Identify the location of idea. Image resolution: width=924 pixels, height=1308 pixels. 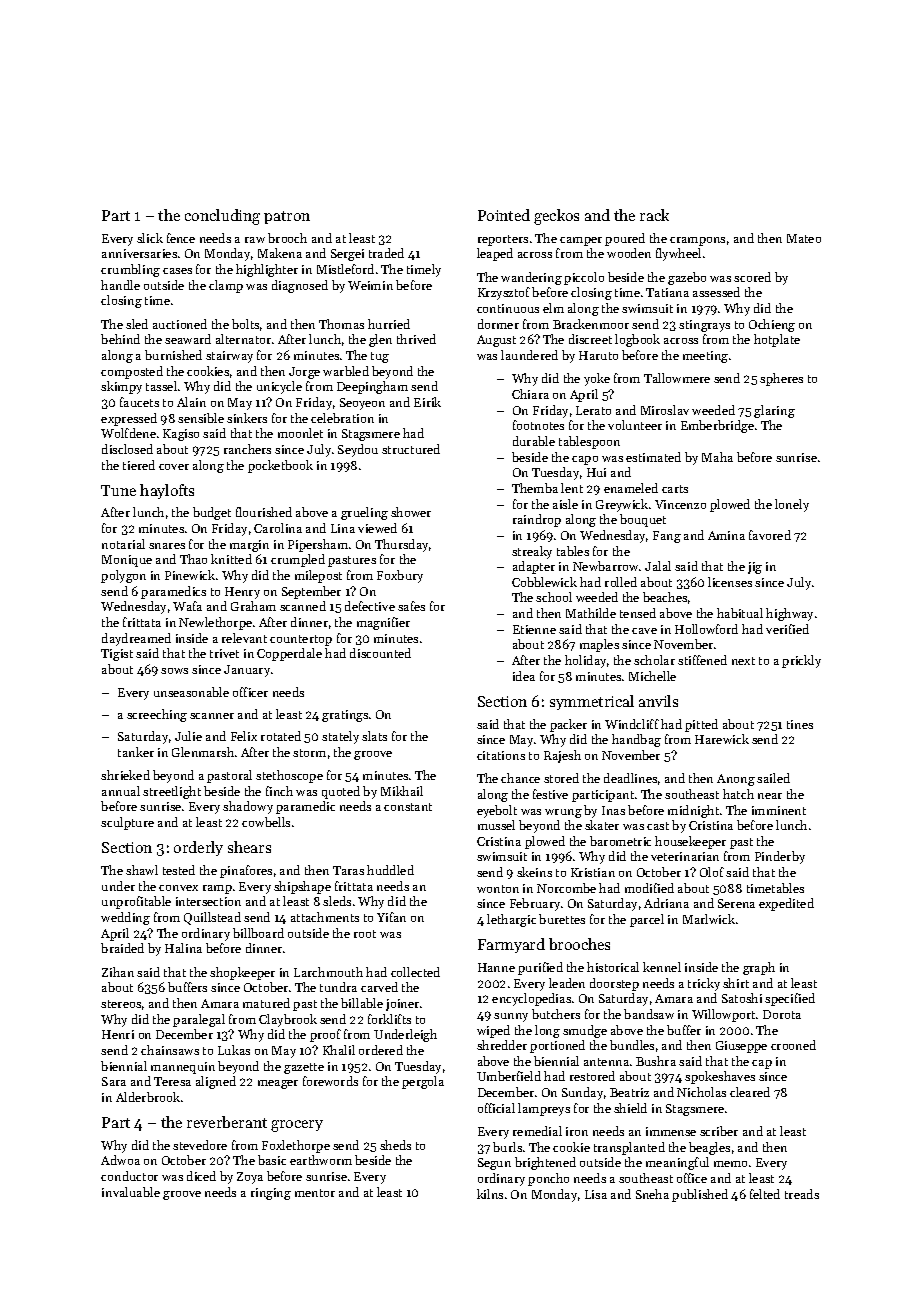
(524, 676).
